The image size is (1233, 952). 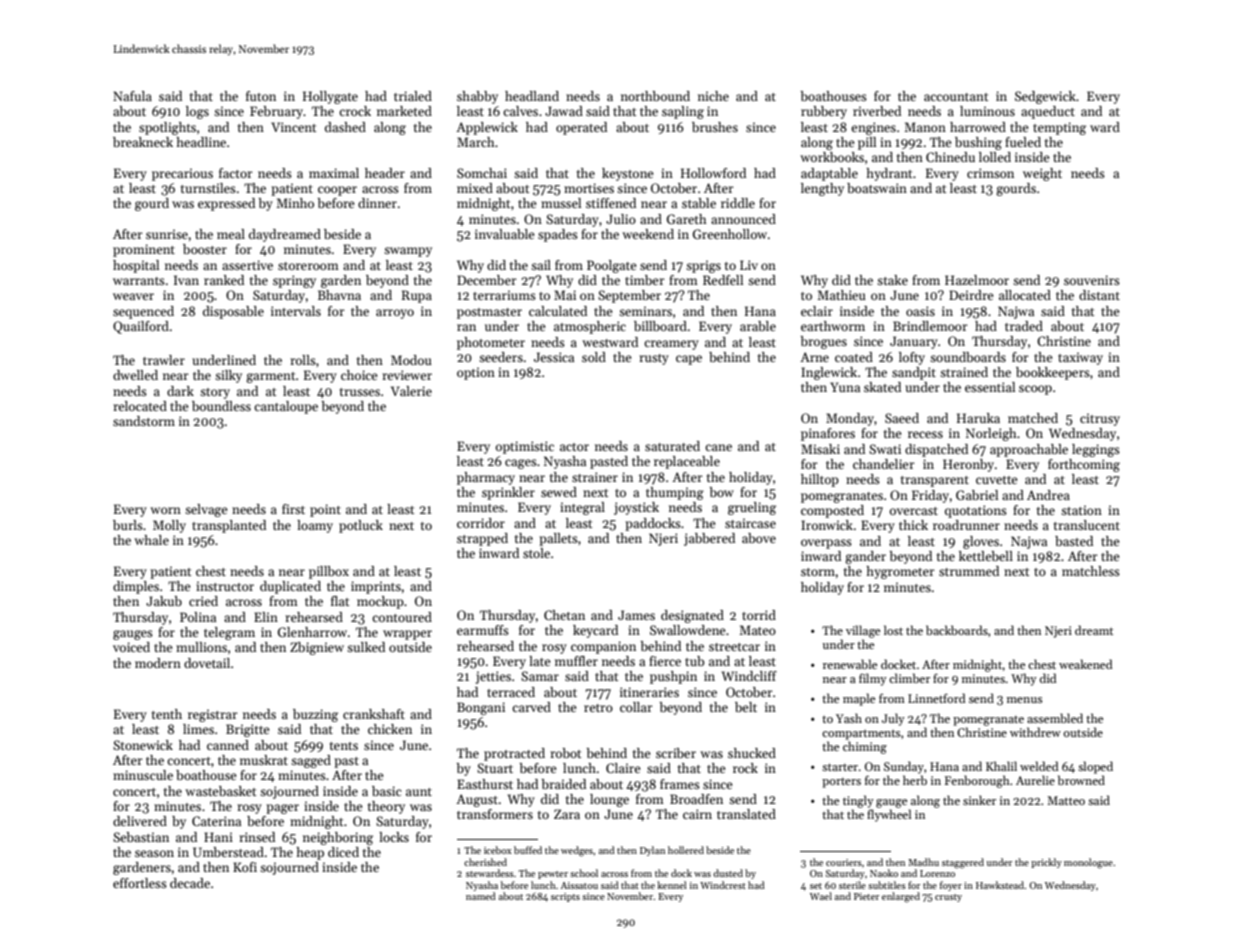 I want to click on February, so click(x=277, y=112).
